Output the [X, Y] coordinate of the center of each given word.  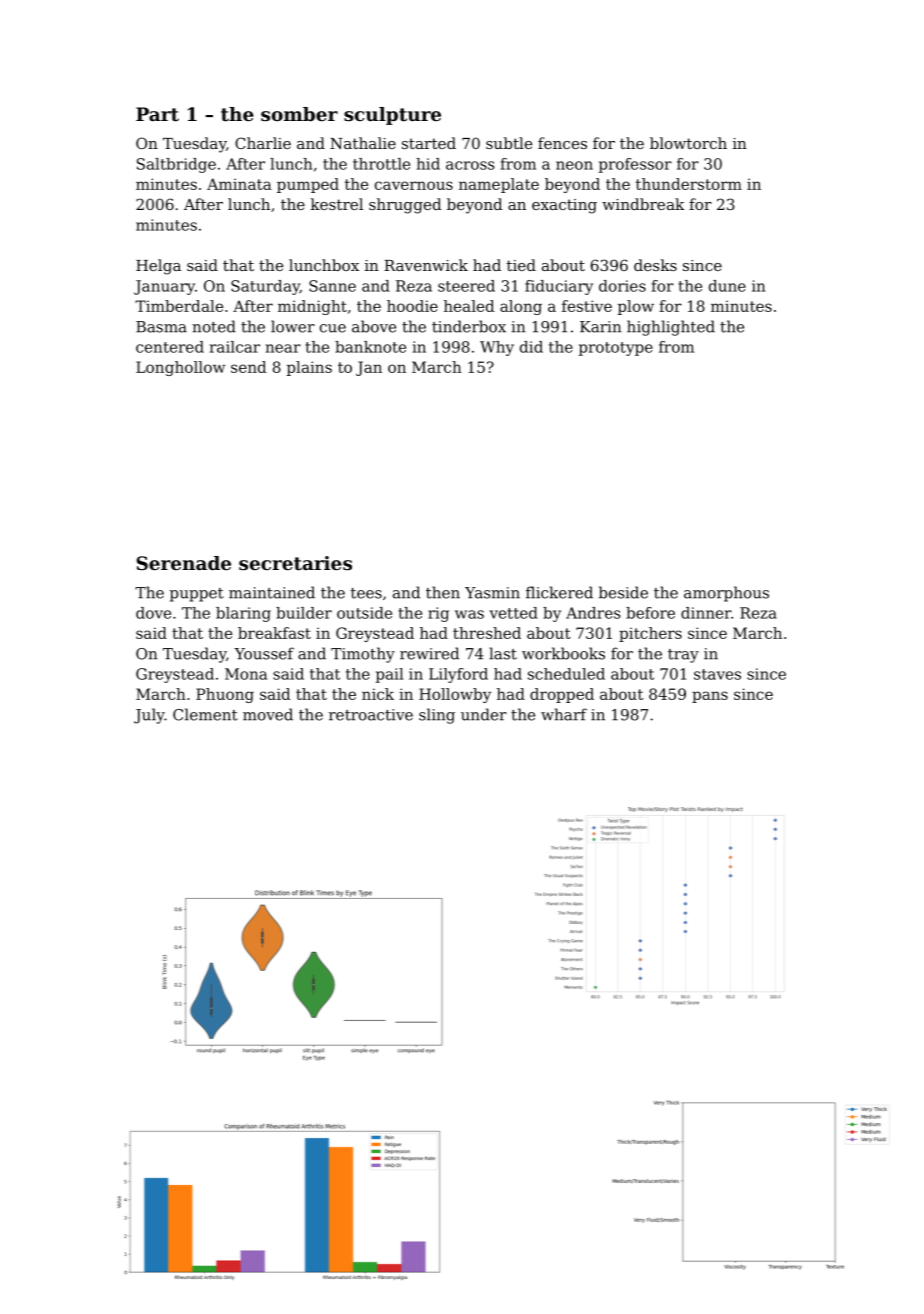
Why [497, 348]
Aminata [239, 184]
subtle [509, 143]
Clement [205, 714]
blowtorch [688, 143]
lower [293, 326]
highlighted [671, 328]
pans [710, 697]
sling [437, 716]
